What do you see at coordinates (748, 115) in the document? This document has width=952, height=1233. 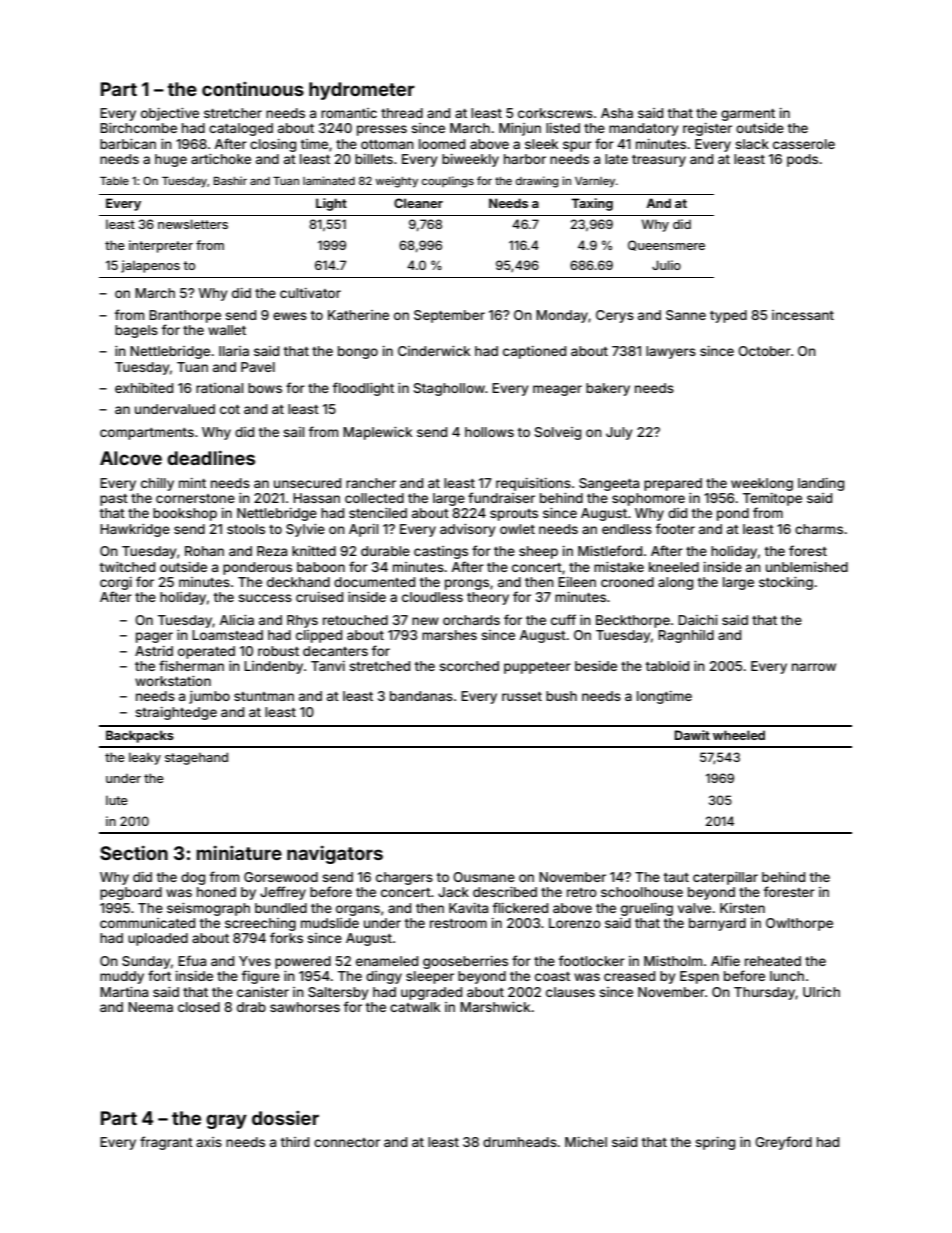 I see `garment` at bounding box center [748, 115].
